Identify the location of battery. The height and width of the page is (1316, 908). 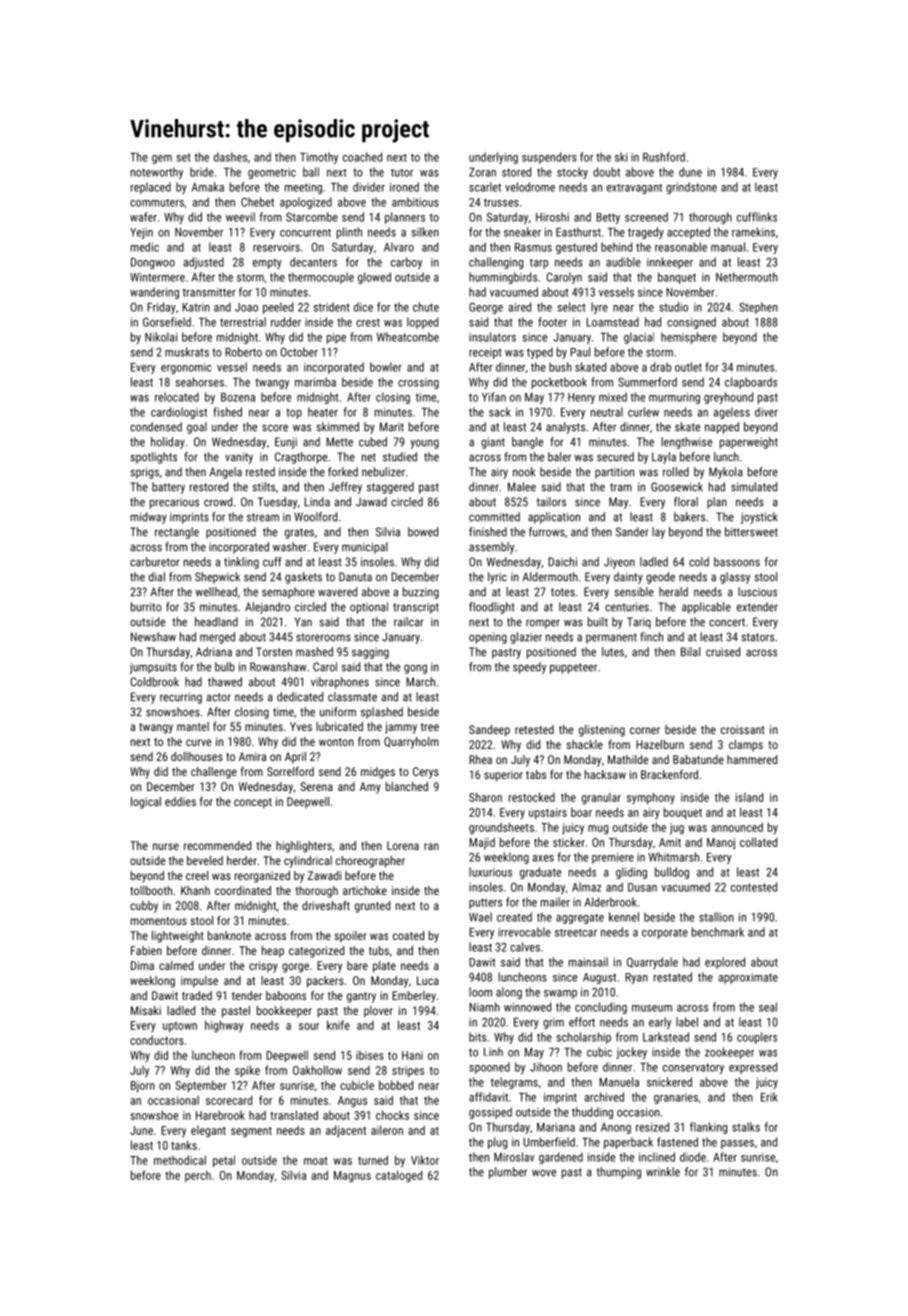
(168, 488).
